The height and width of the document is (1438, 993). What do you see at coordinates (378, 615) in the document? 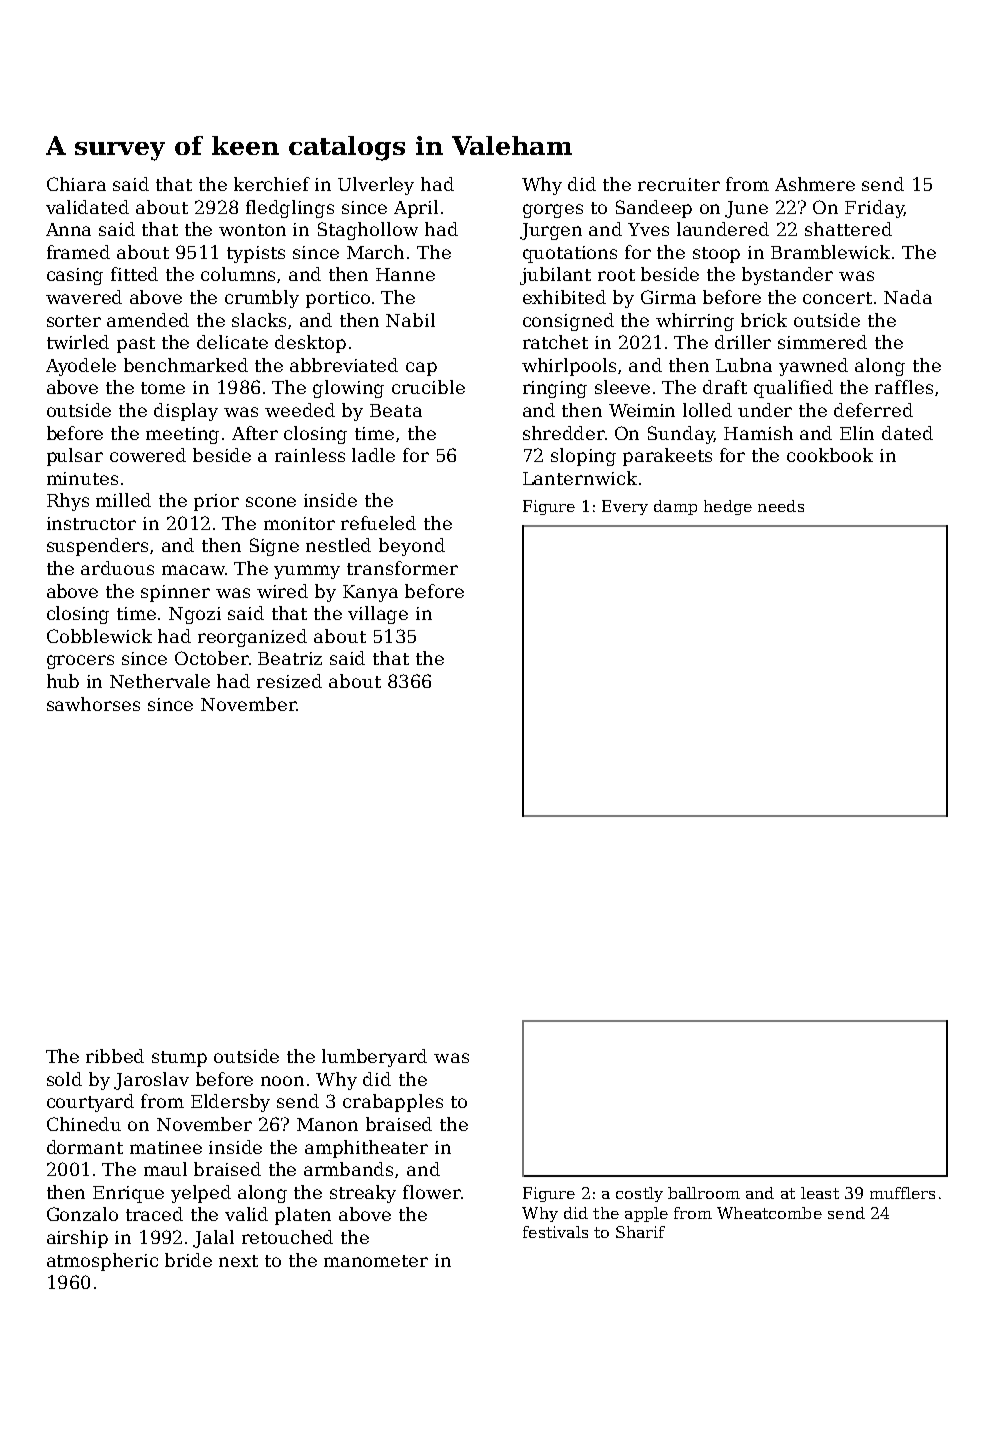
I see `village` at bounding box center [378, 615].
